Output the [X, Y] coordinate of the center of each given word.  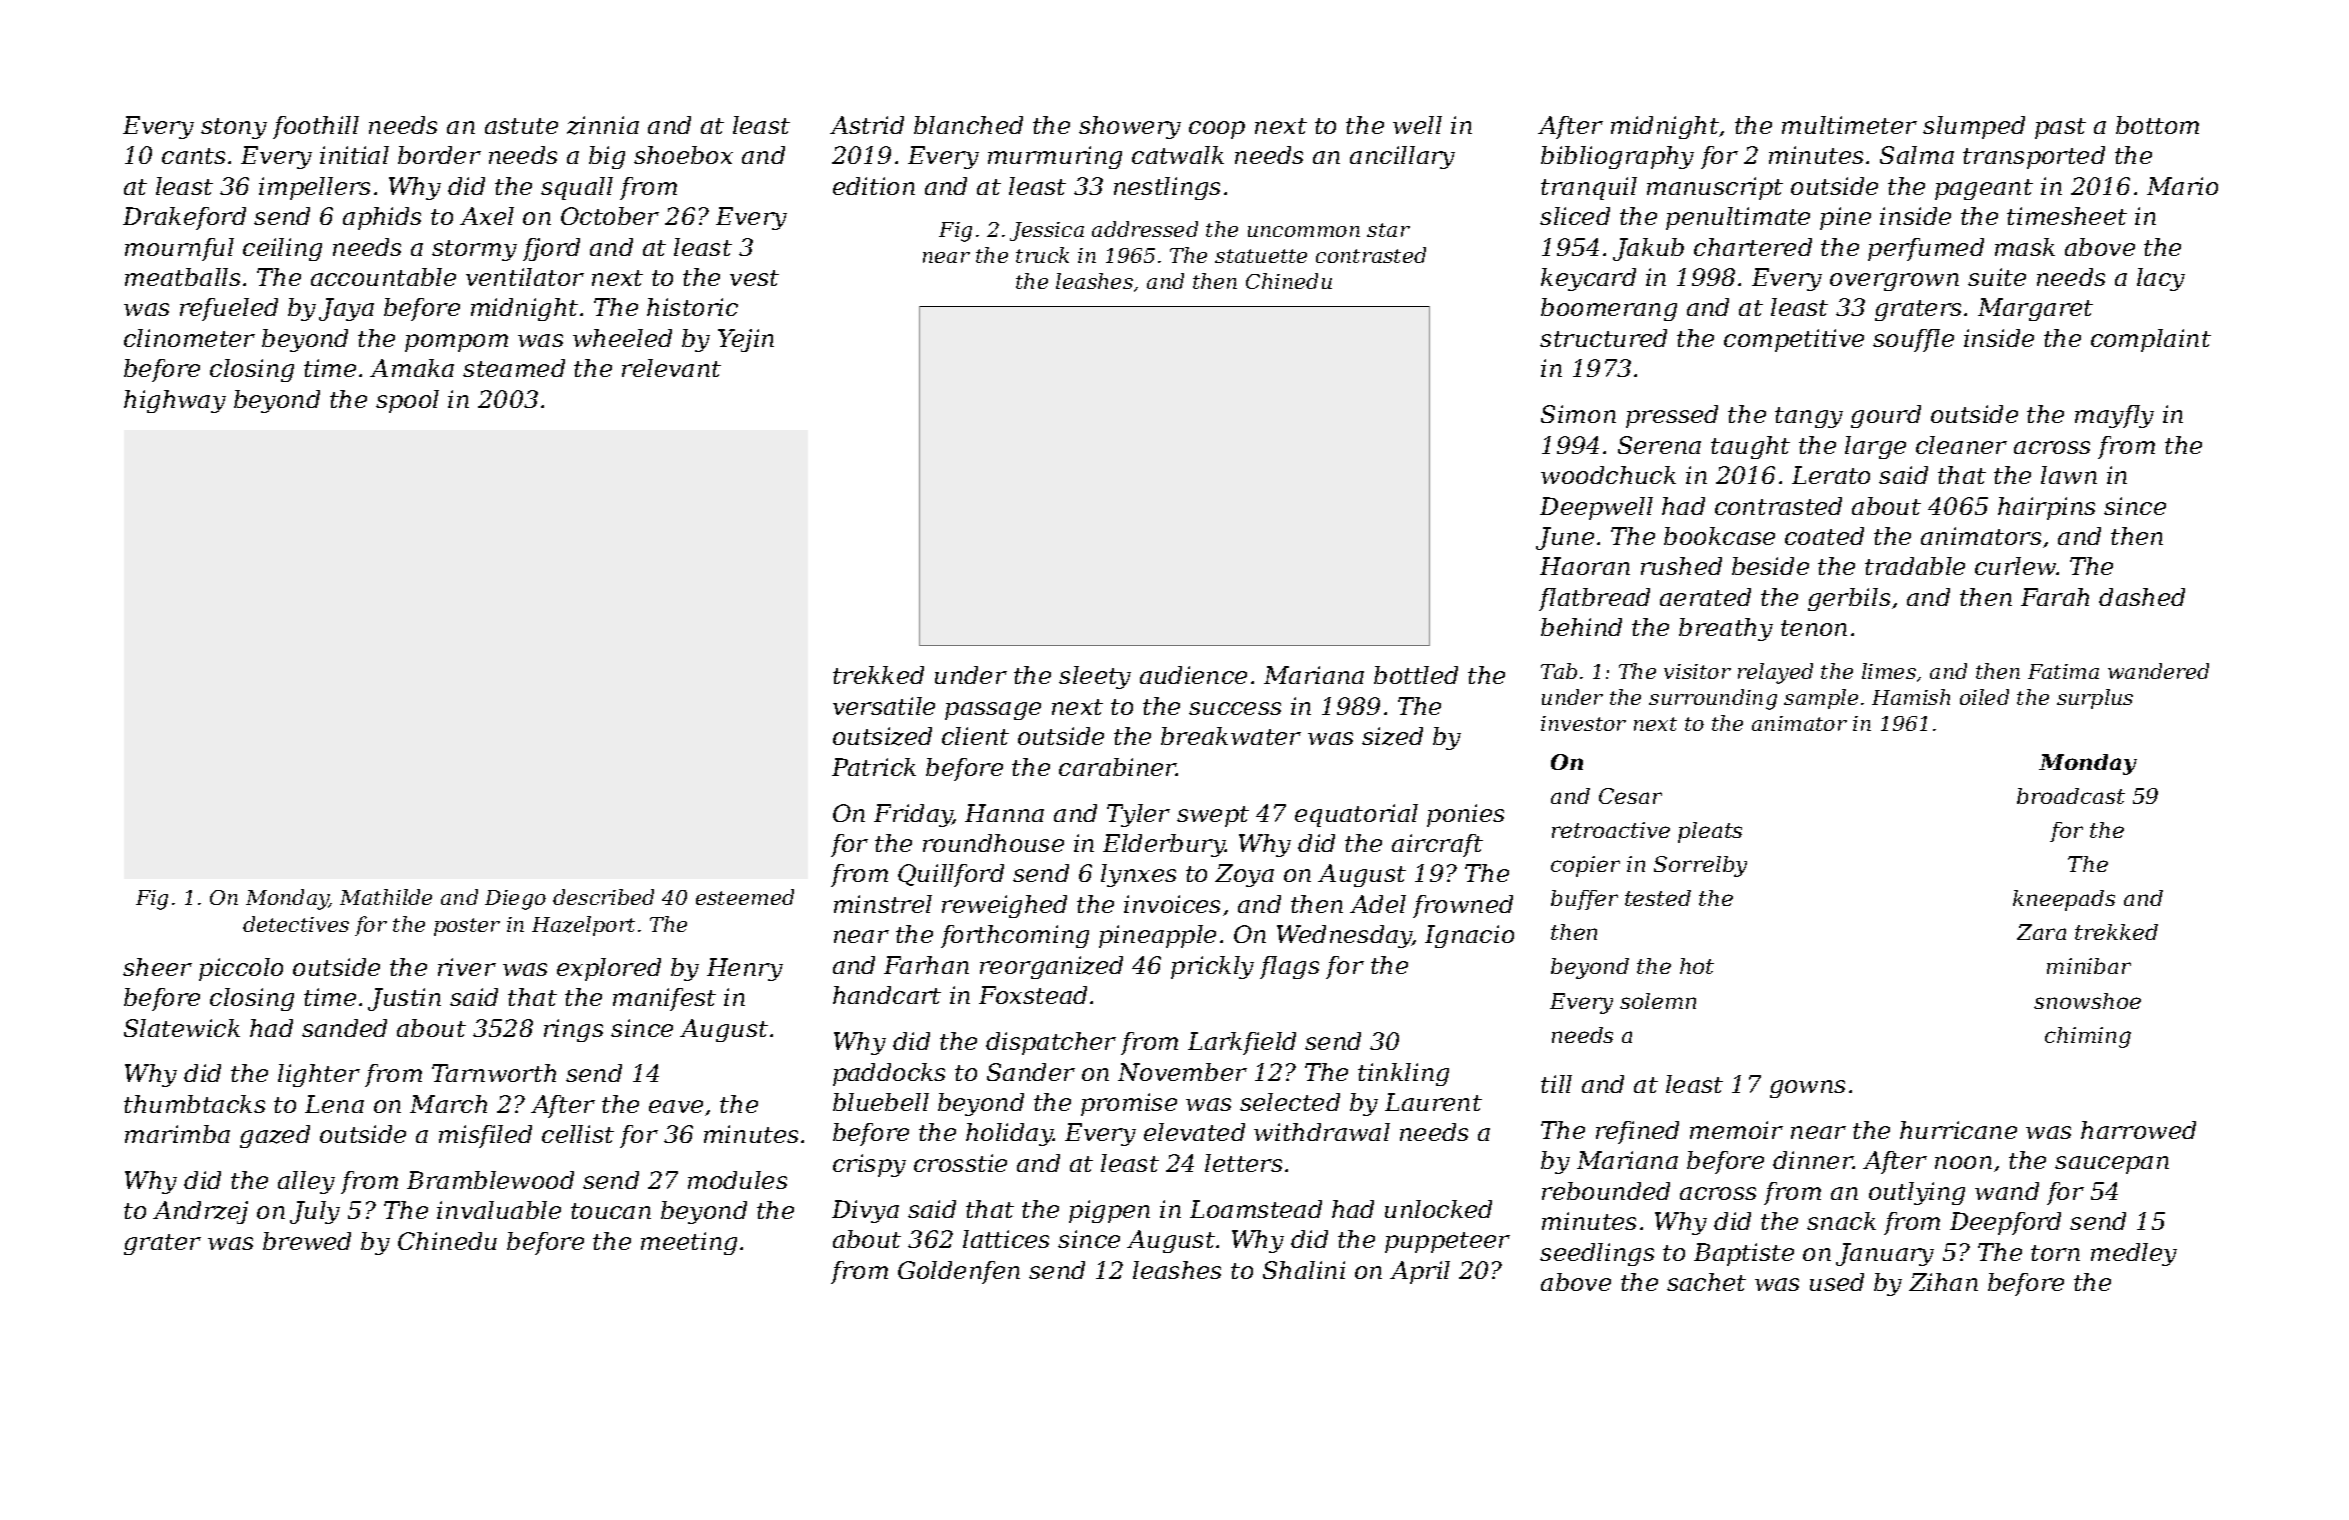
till [1556, 1084]
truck [1042, 255]
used [1837, 1282]
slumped [1974, 127]
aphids [382, 218]
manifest [664, 999]
